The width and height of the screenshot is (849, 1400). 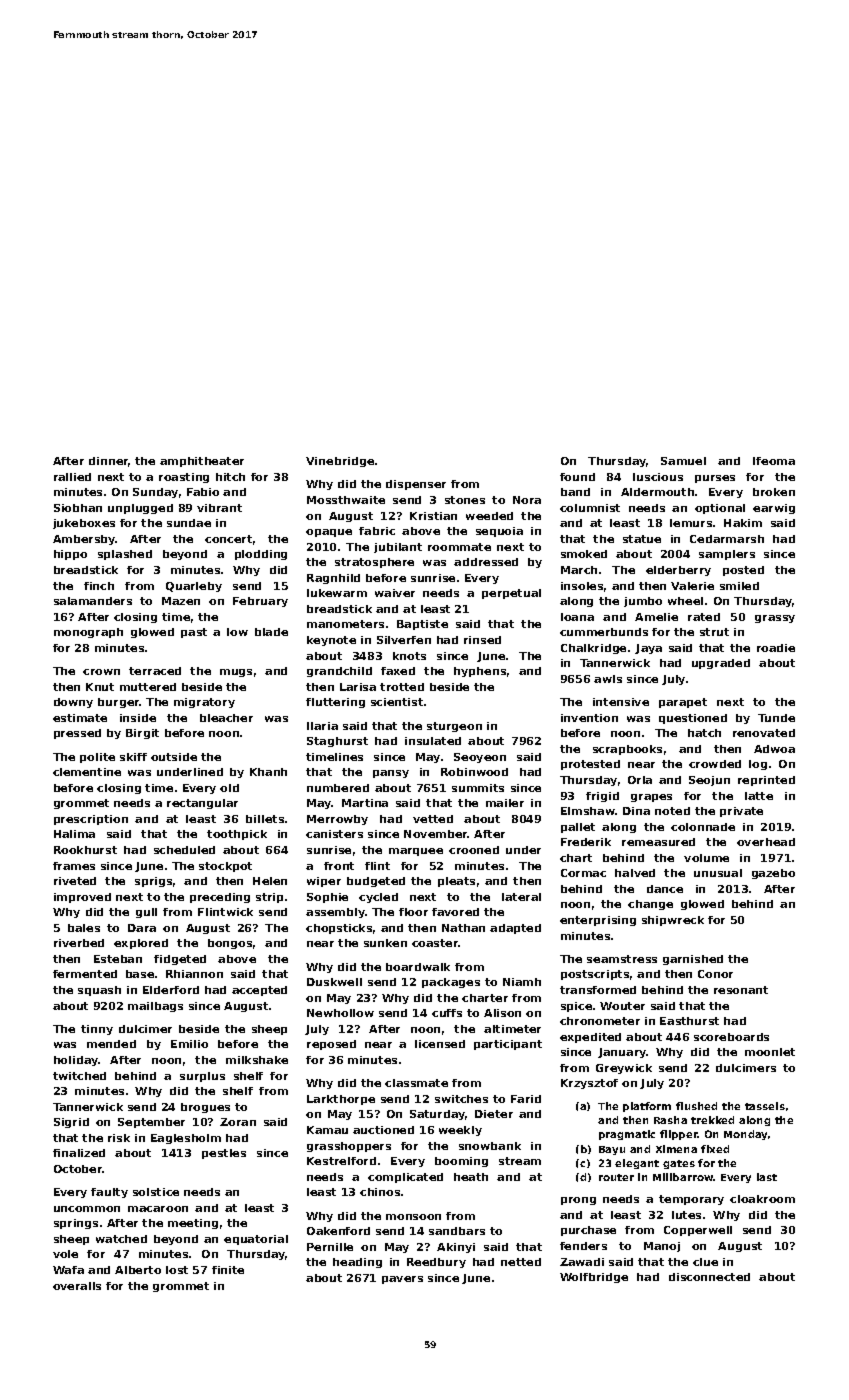 I want to click on columnist, so click(x=590, y=508).
